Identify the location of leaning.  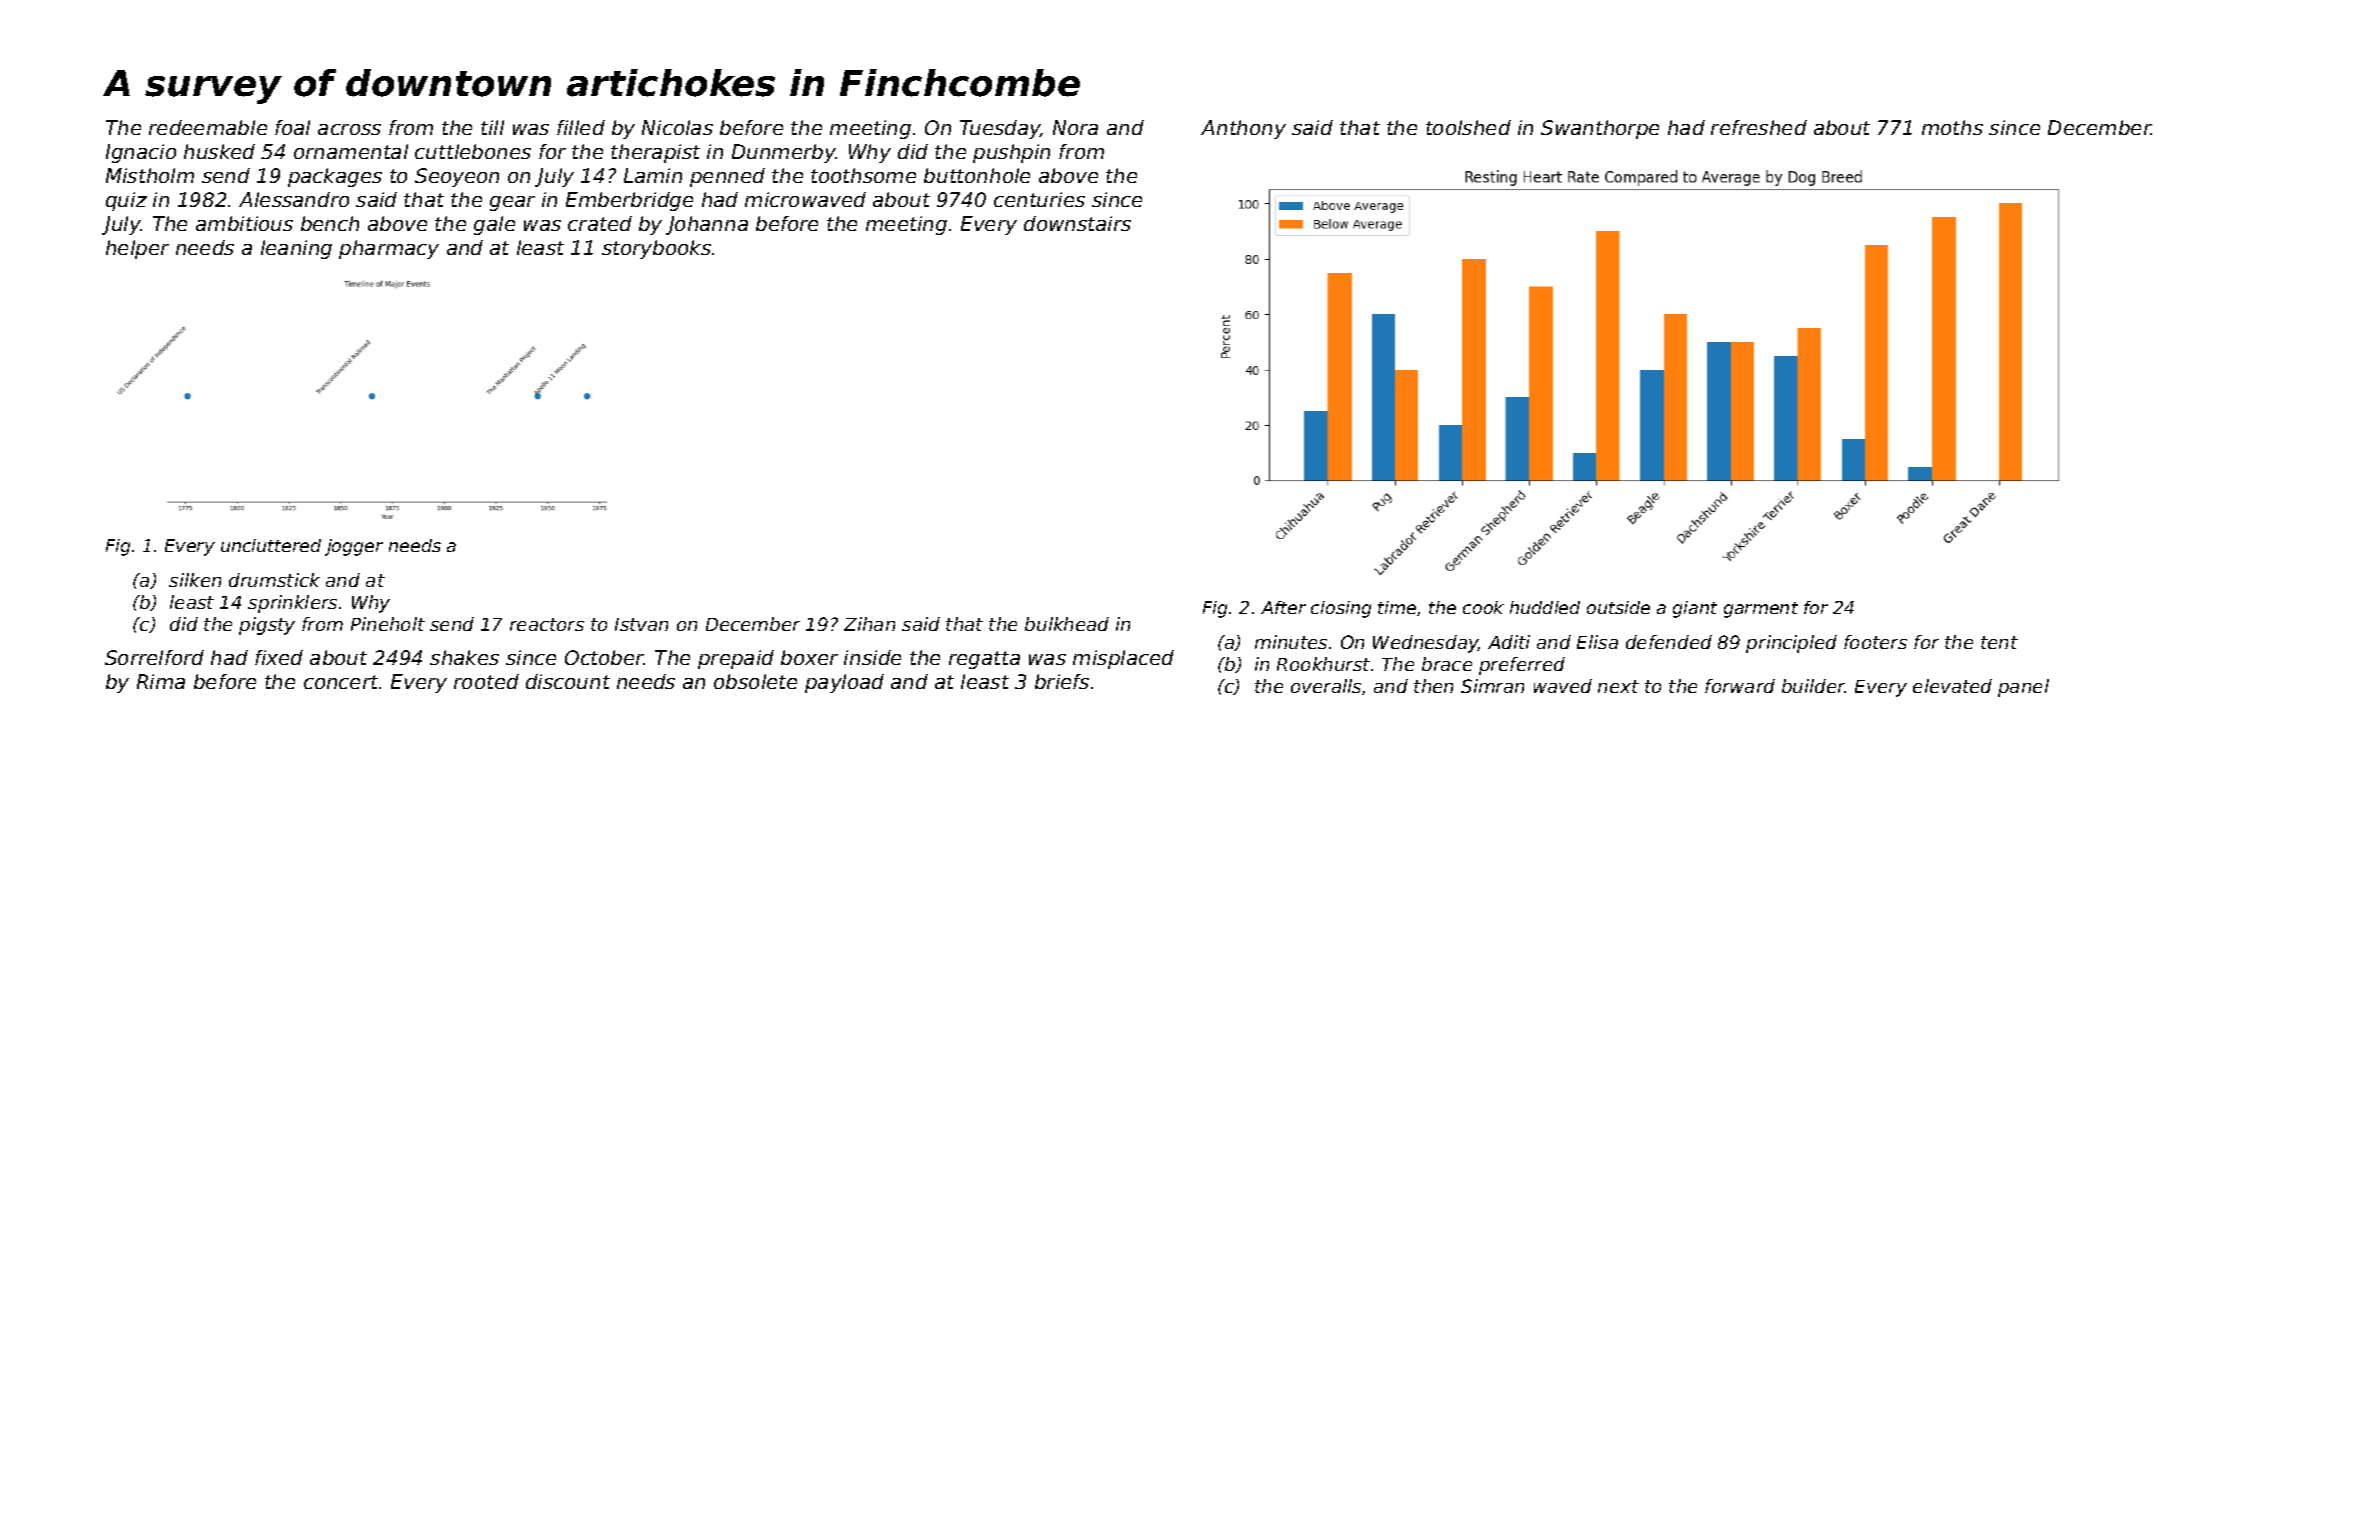
(296, 249).
